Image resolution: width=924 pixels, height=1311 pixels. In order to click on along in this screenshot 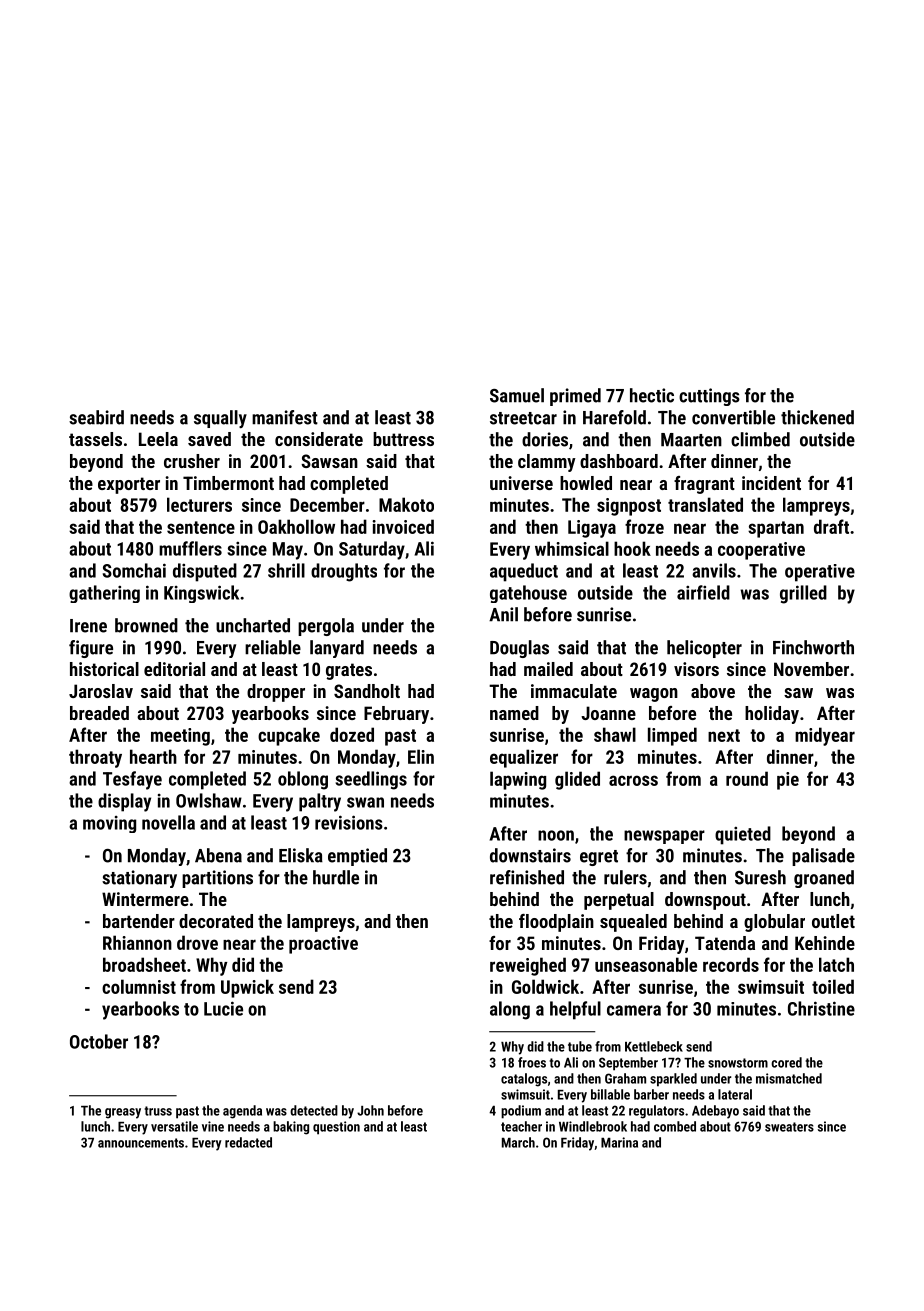, I will do `click(510, 1010)`.
